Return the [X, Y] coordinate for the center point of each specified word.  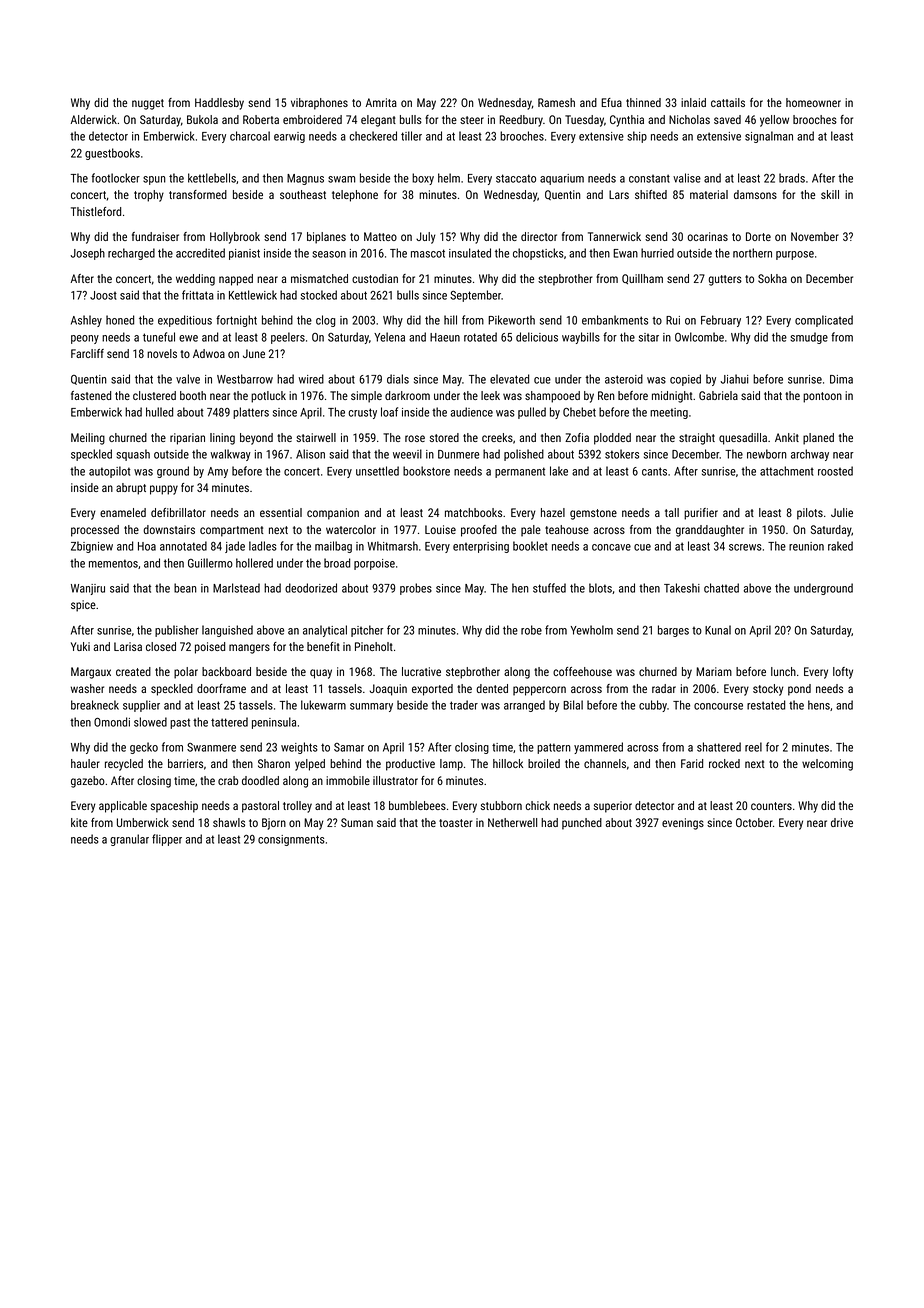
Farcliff [87, 353]
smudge [809, 338]
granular [129, 840]
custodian [375, 278]
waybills [581, 338]
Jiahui [734, 379]
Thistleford [96, 211]
